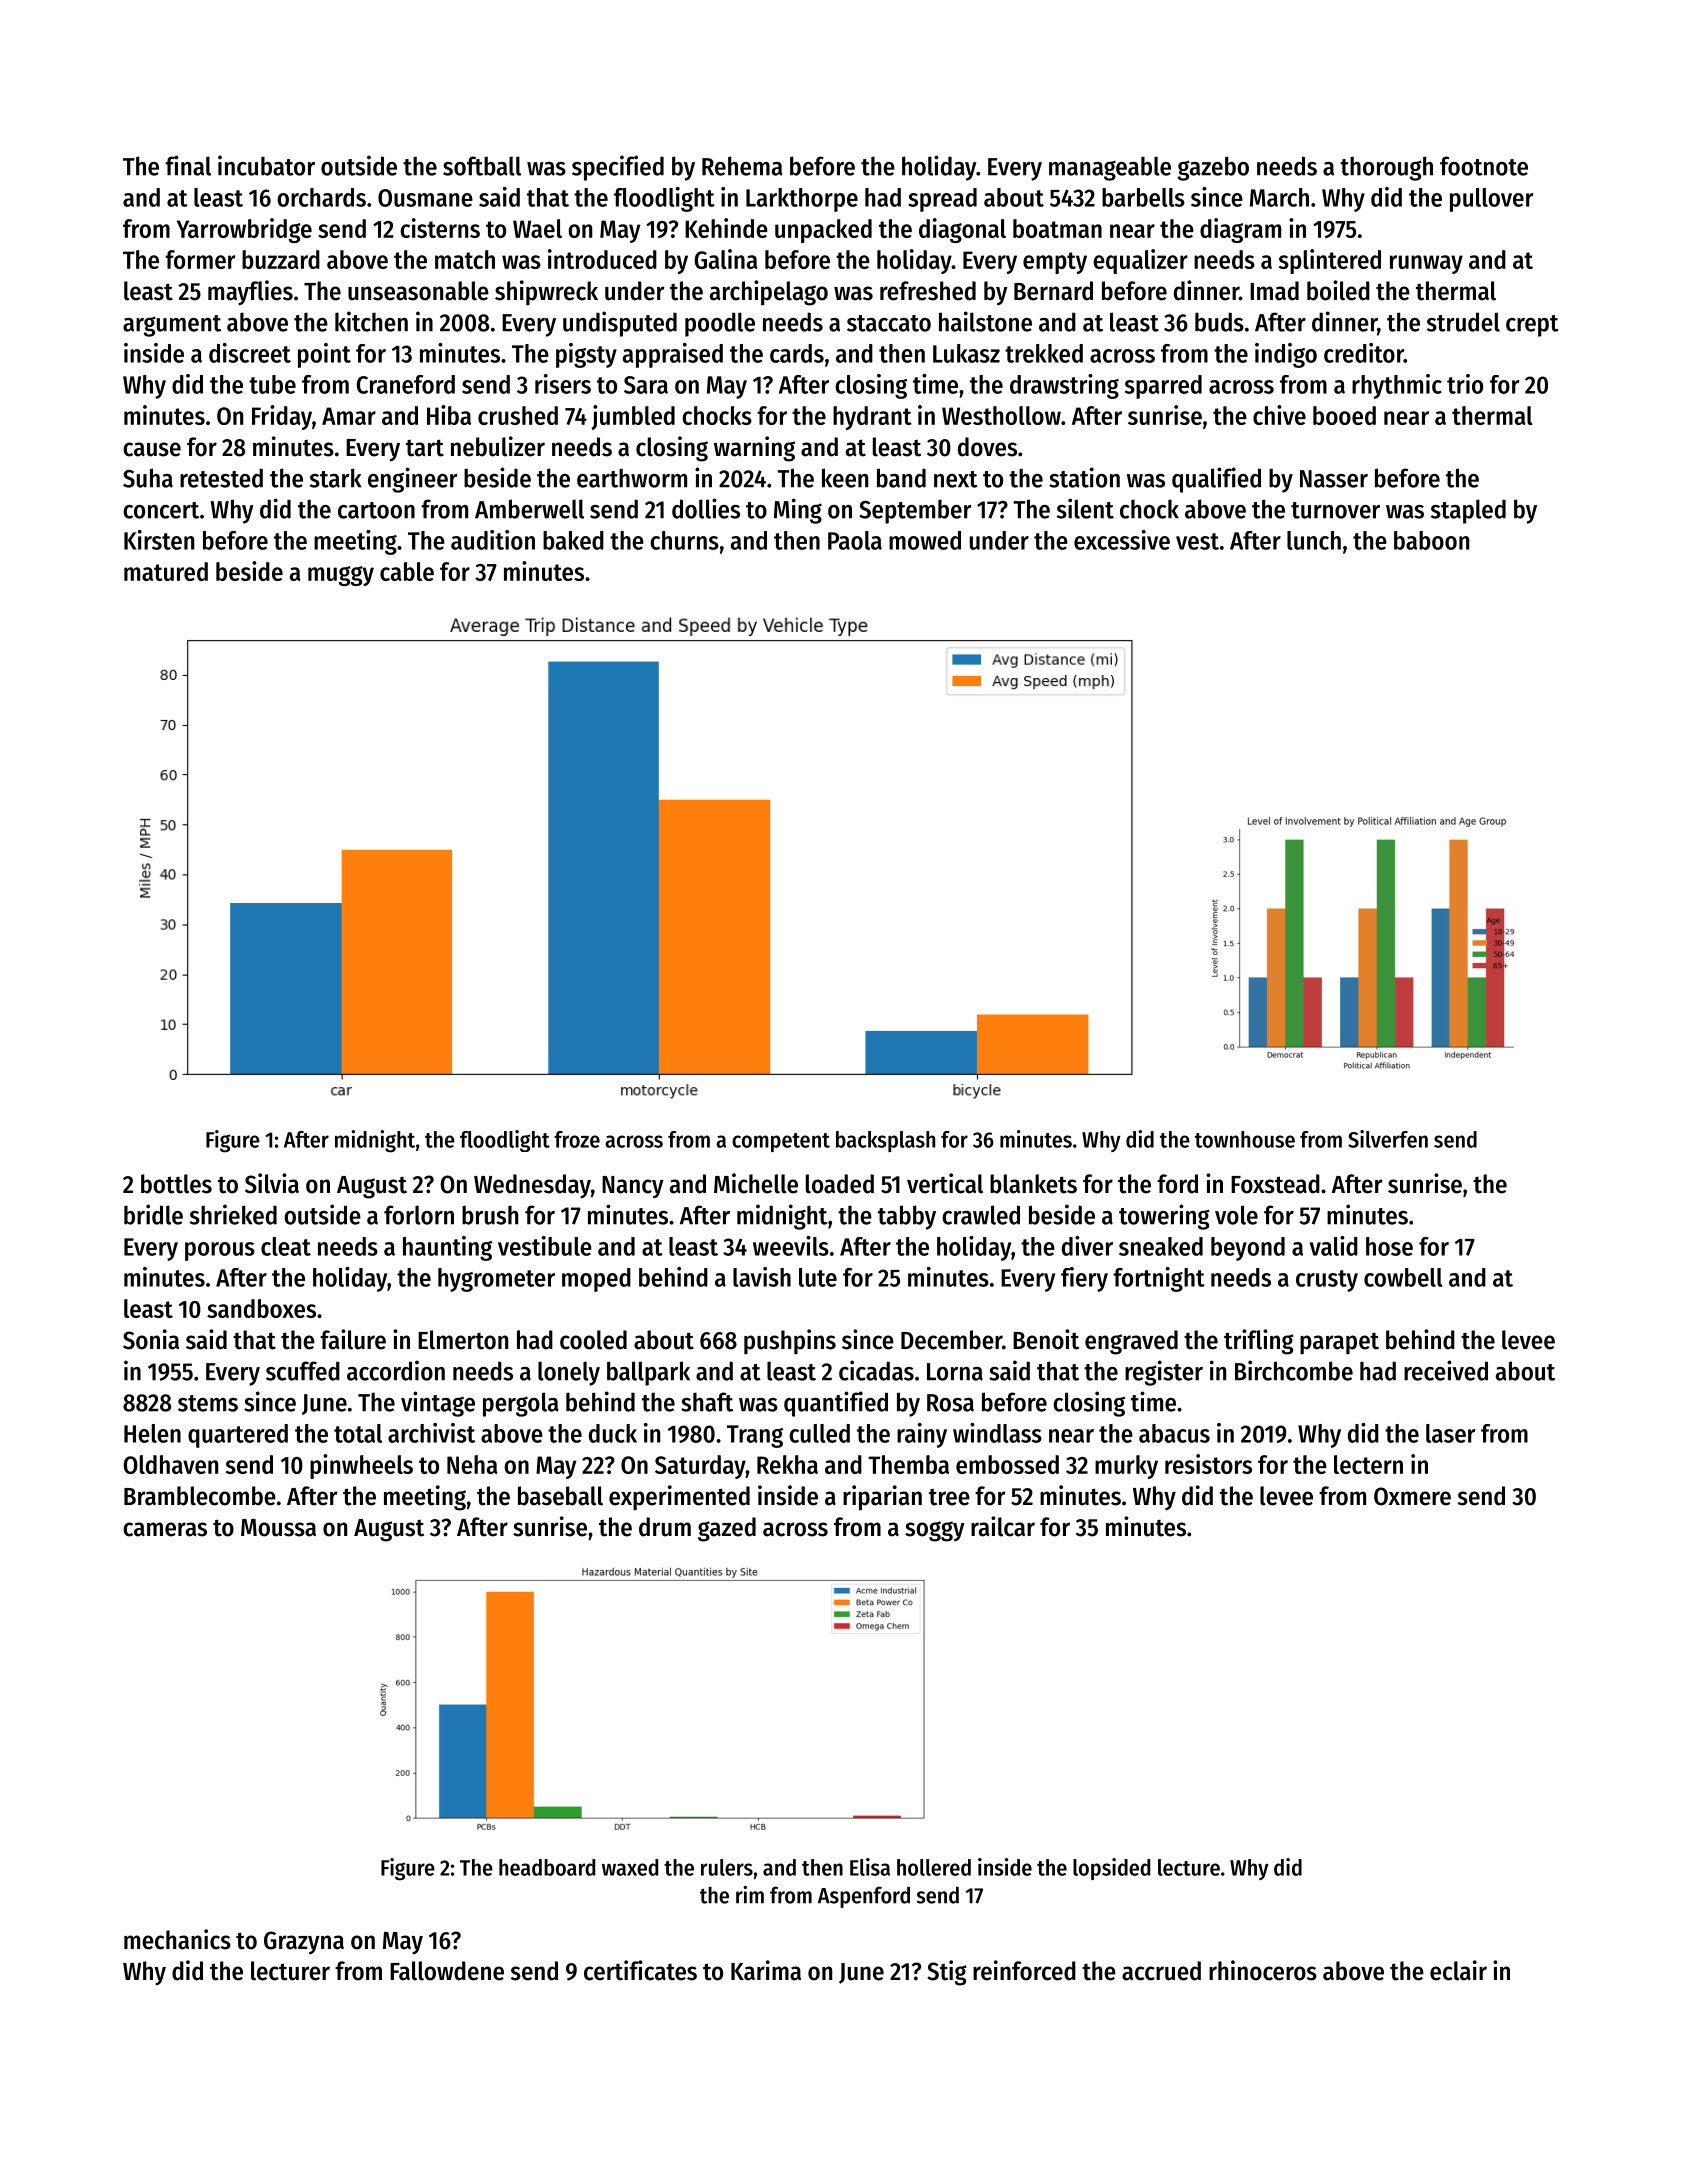  I want to click on soggy, so click(935, 1531).
